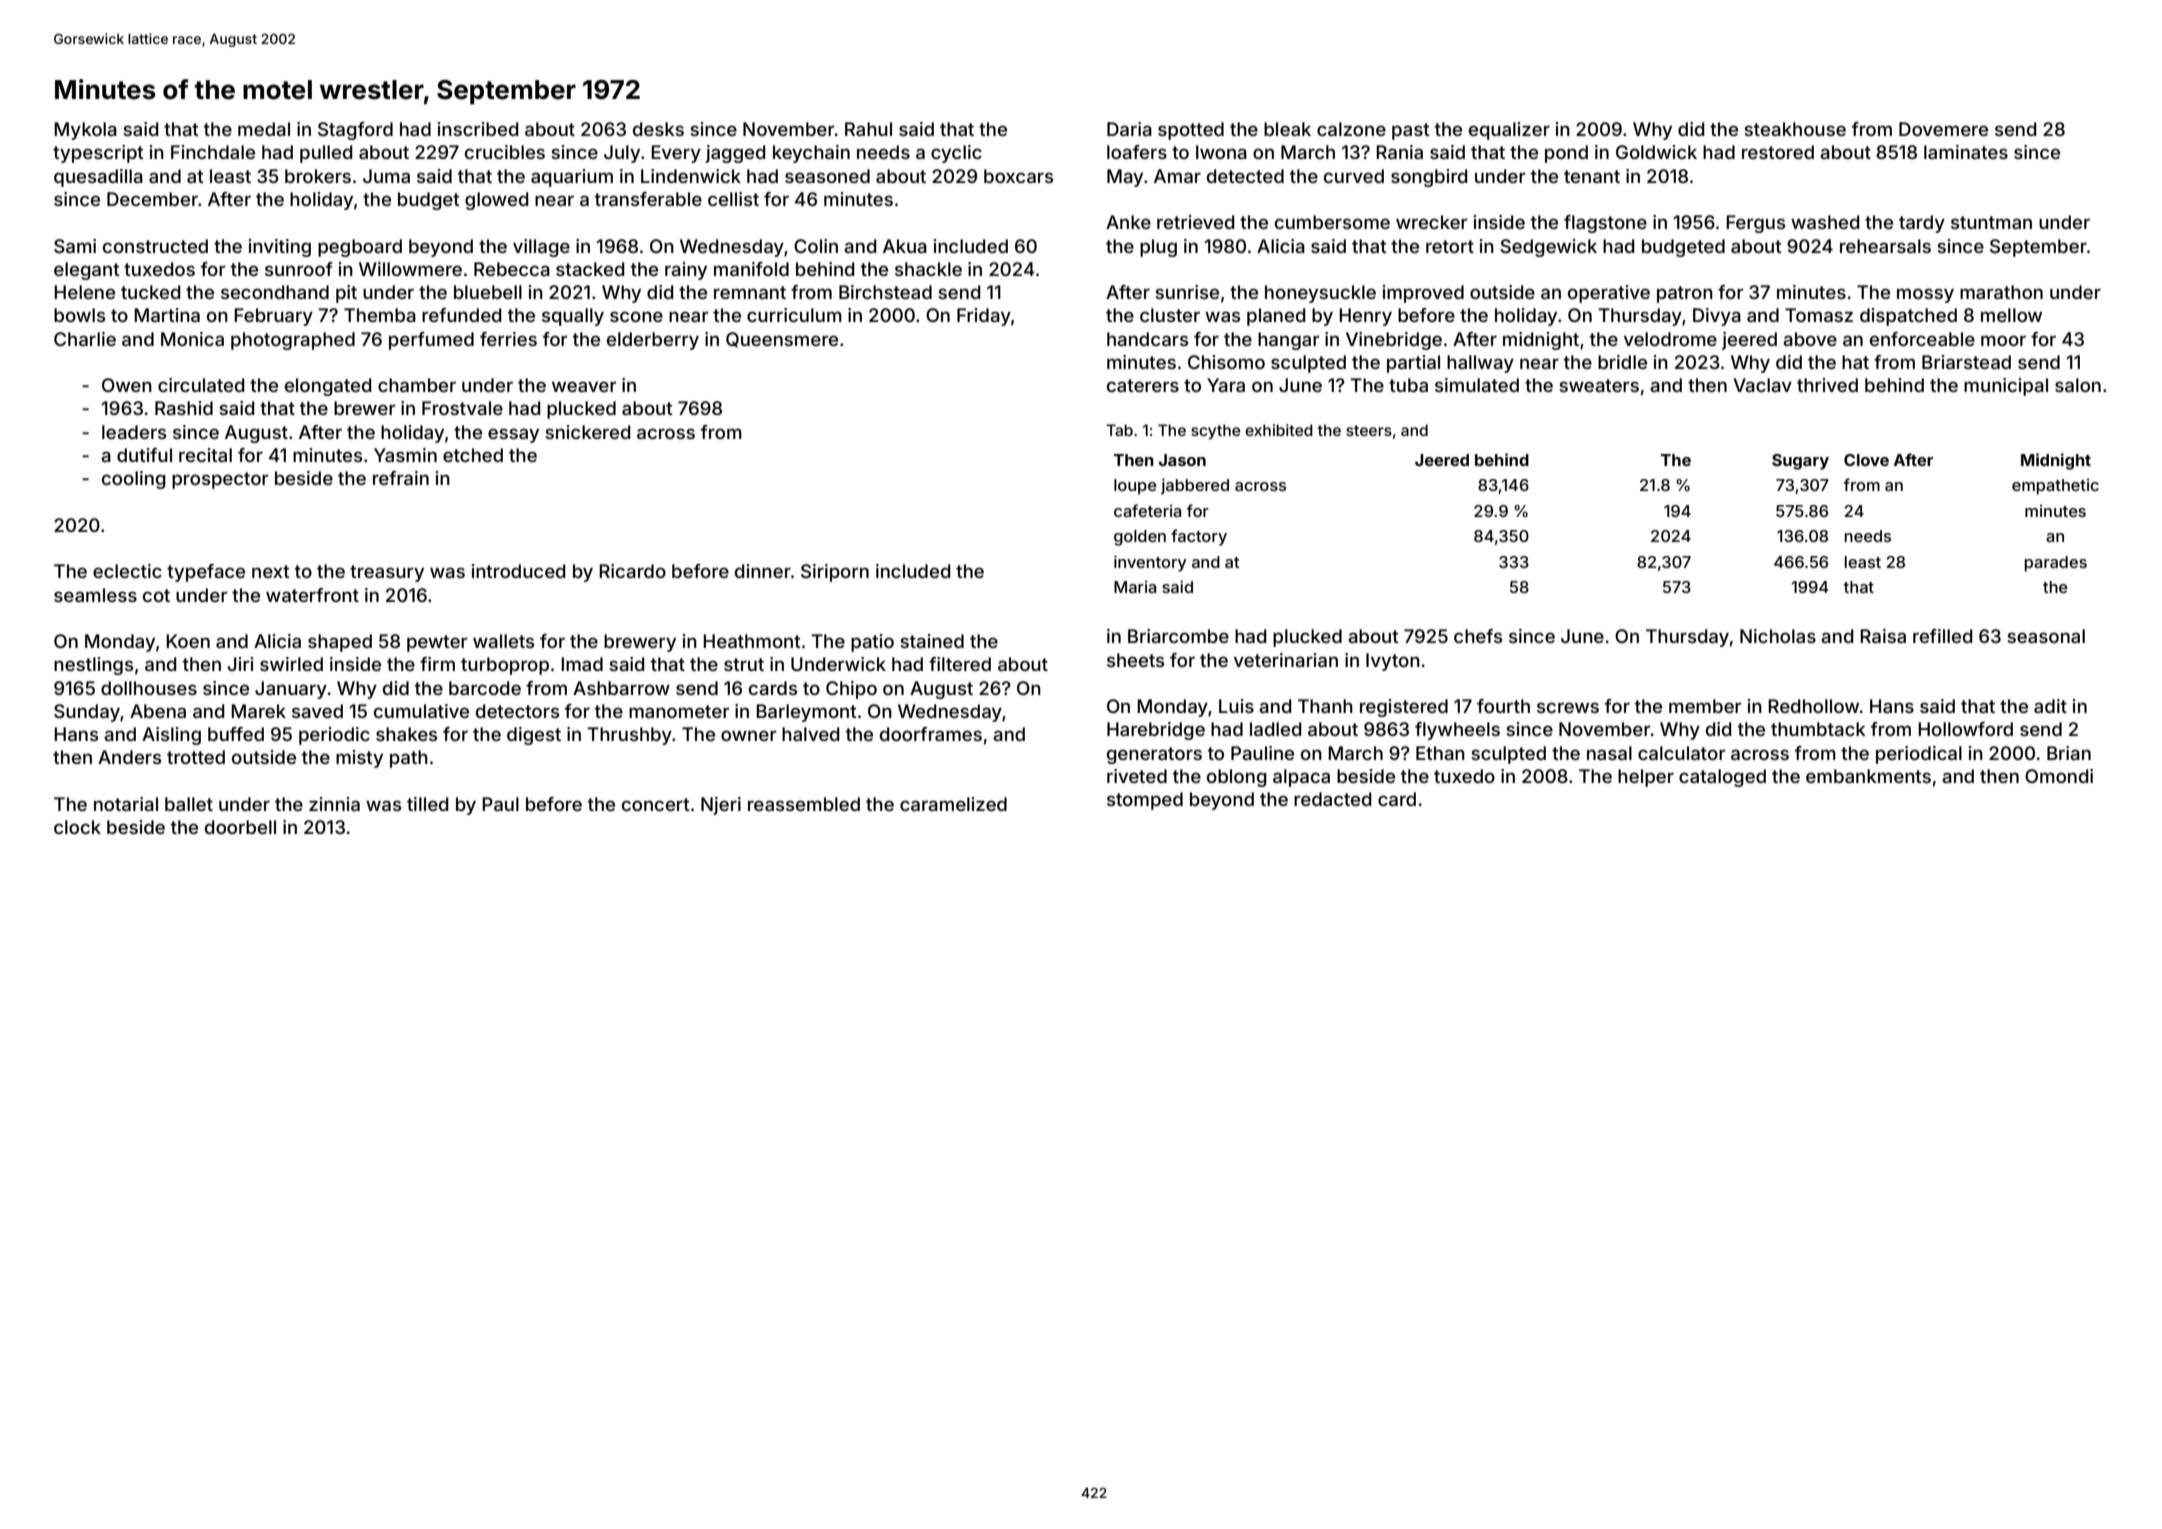 This document has width=2162, height=1529. I want to click on Heathmont, so click(752, 641).
